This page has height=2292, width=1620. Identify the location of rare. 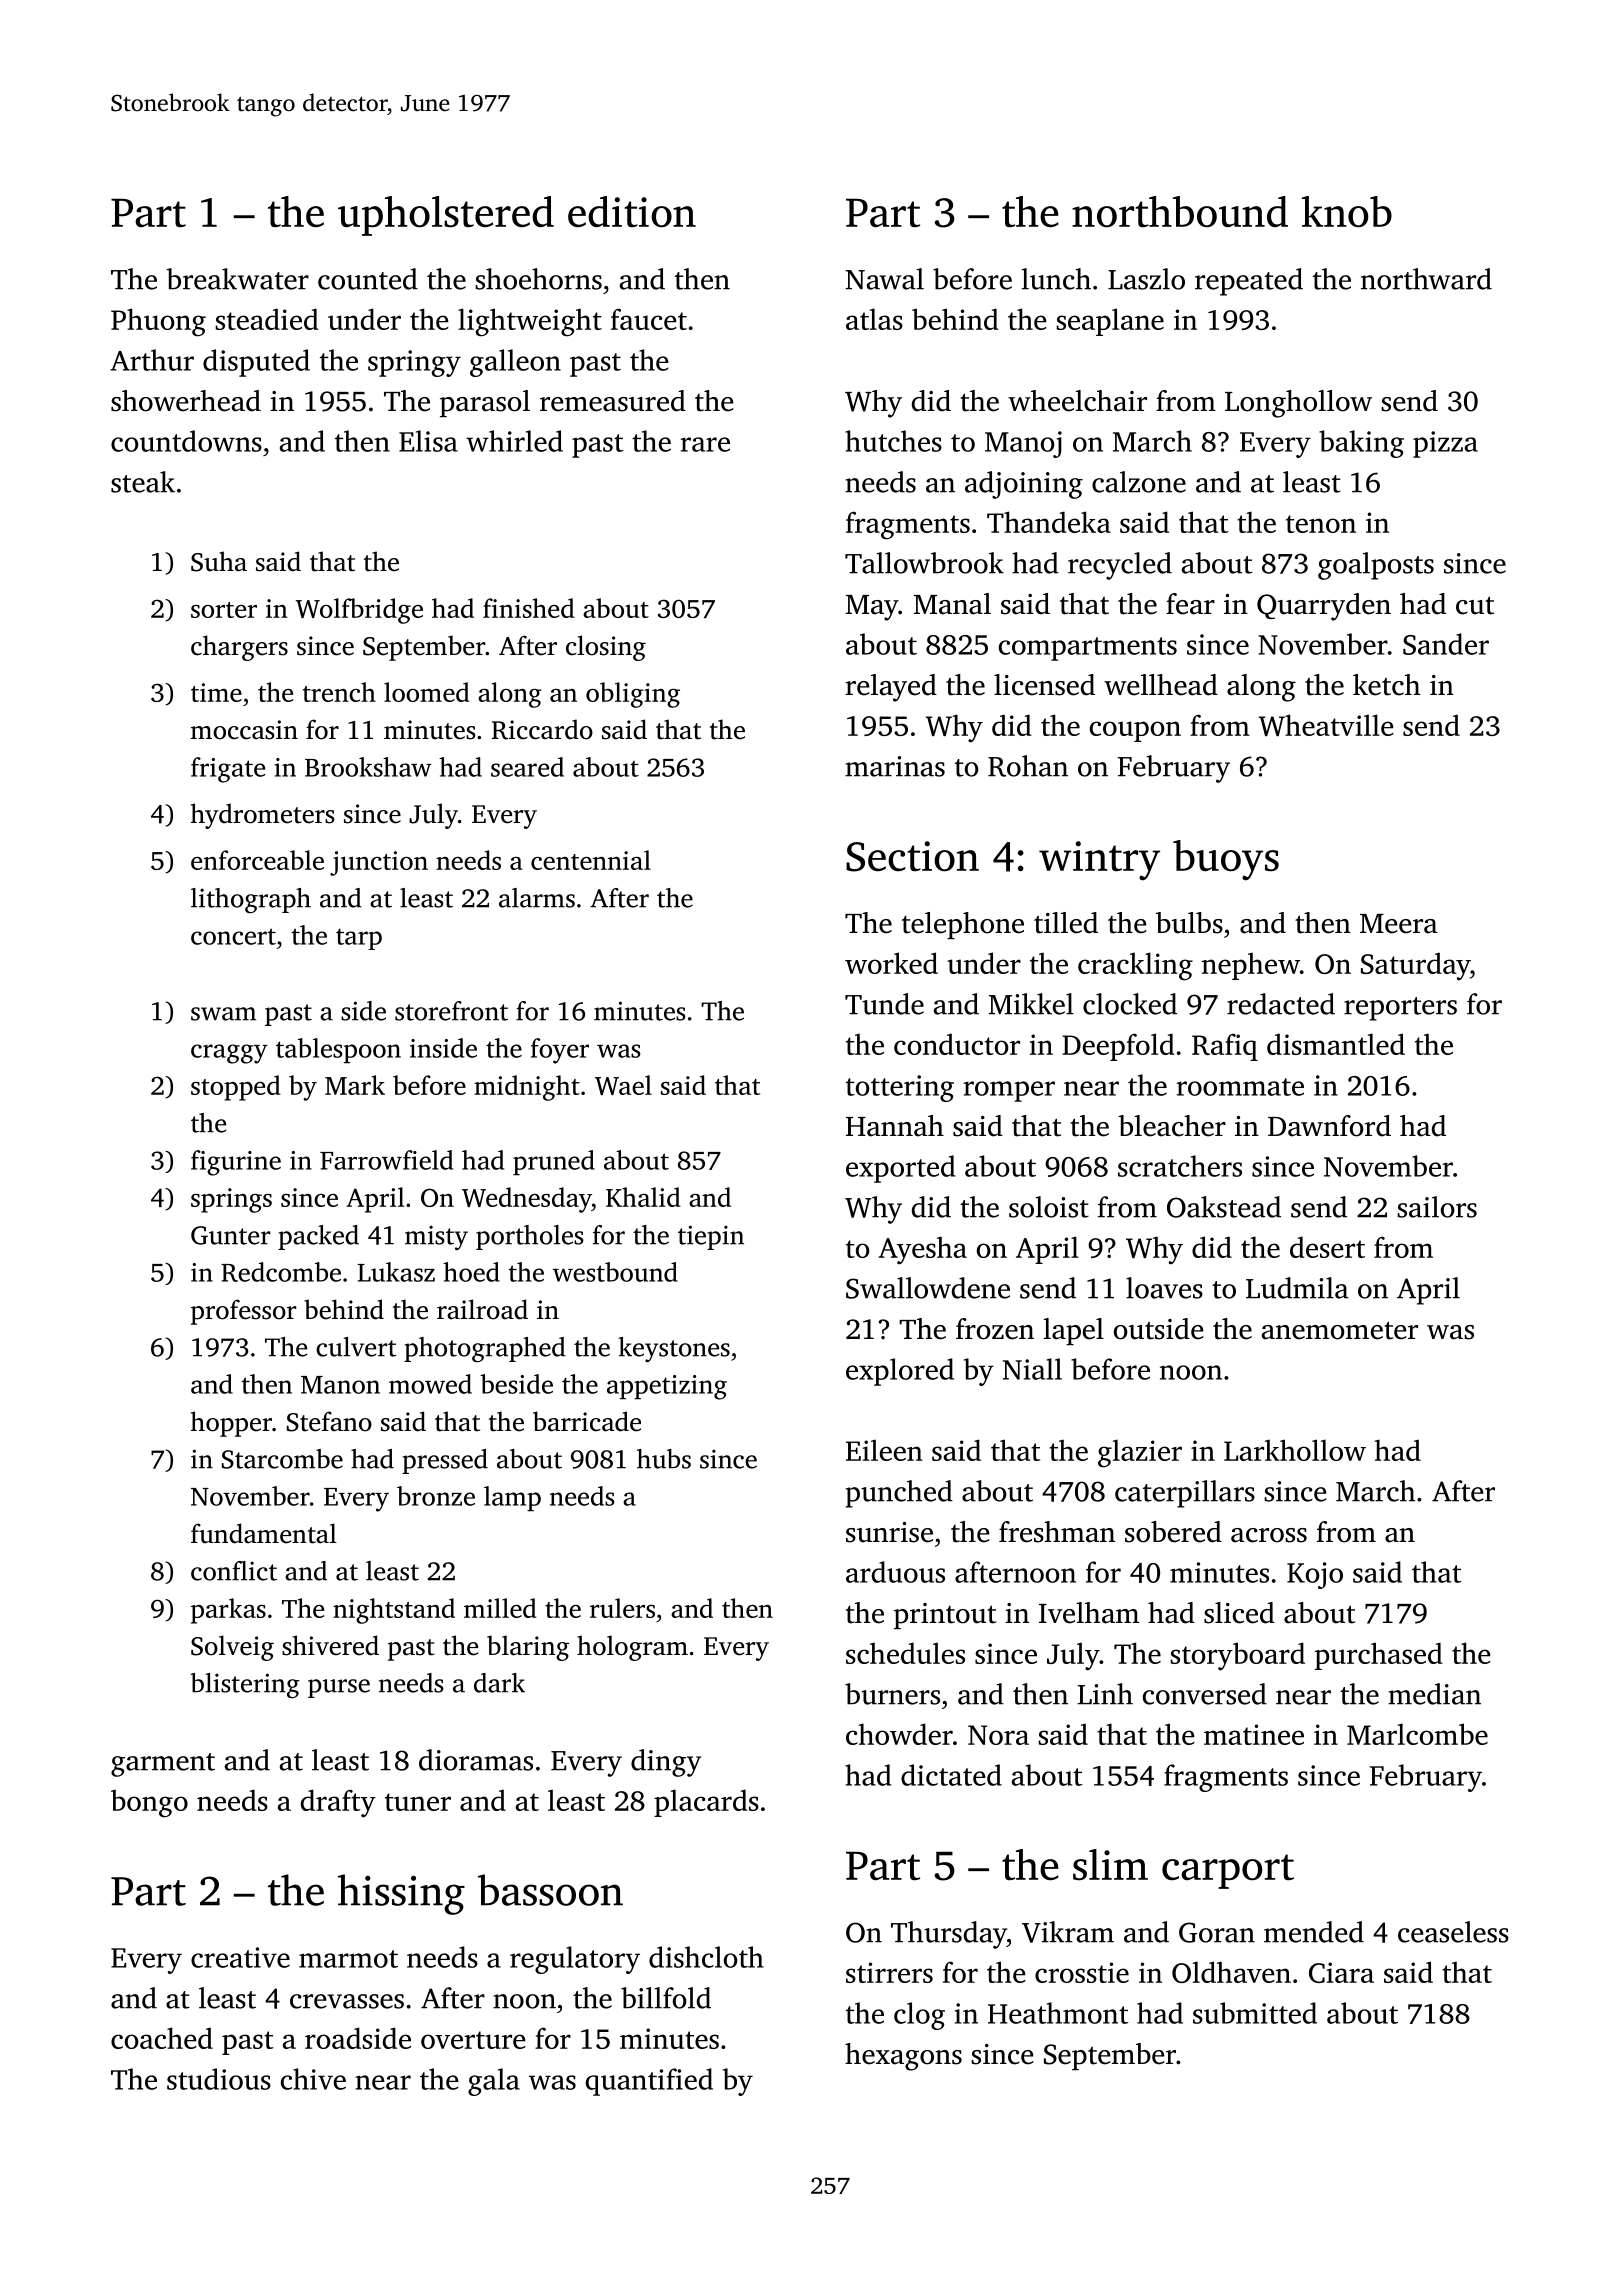
(705, 444).
